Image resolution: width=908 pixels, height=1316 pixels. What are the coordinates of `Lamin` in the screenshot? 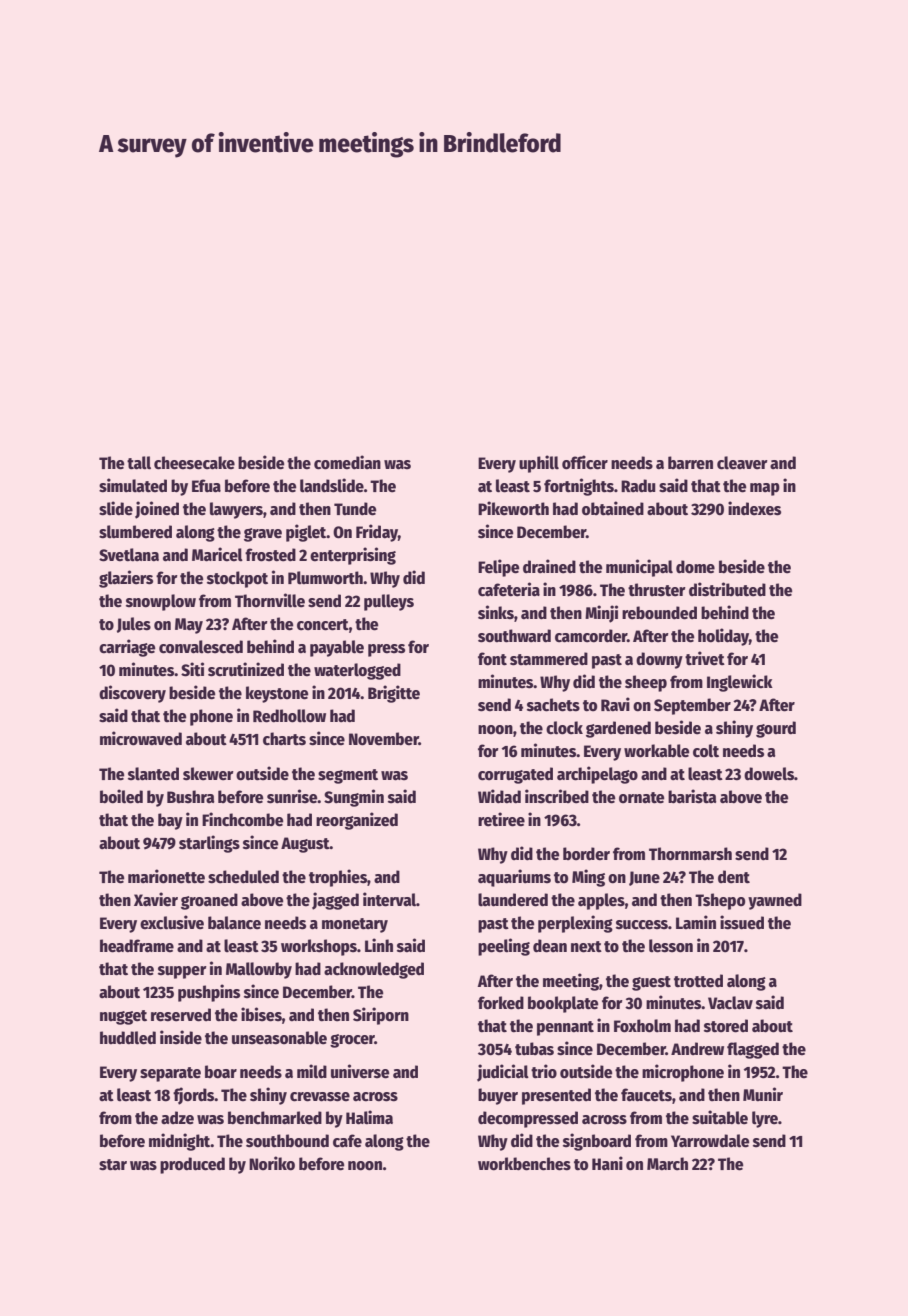 It's located at (696, 922).
